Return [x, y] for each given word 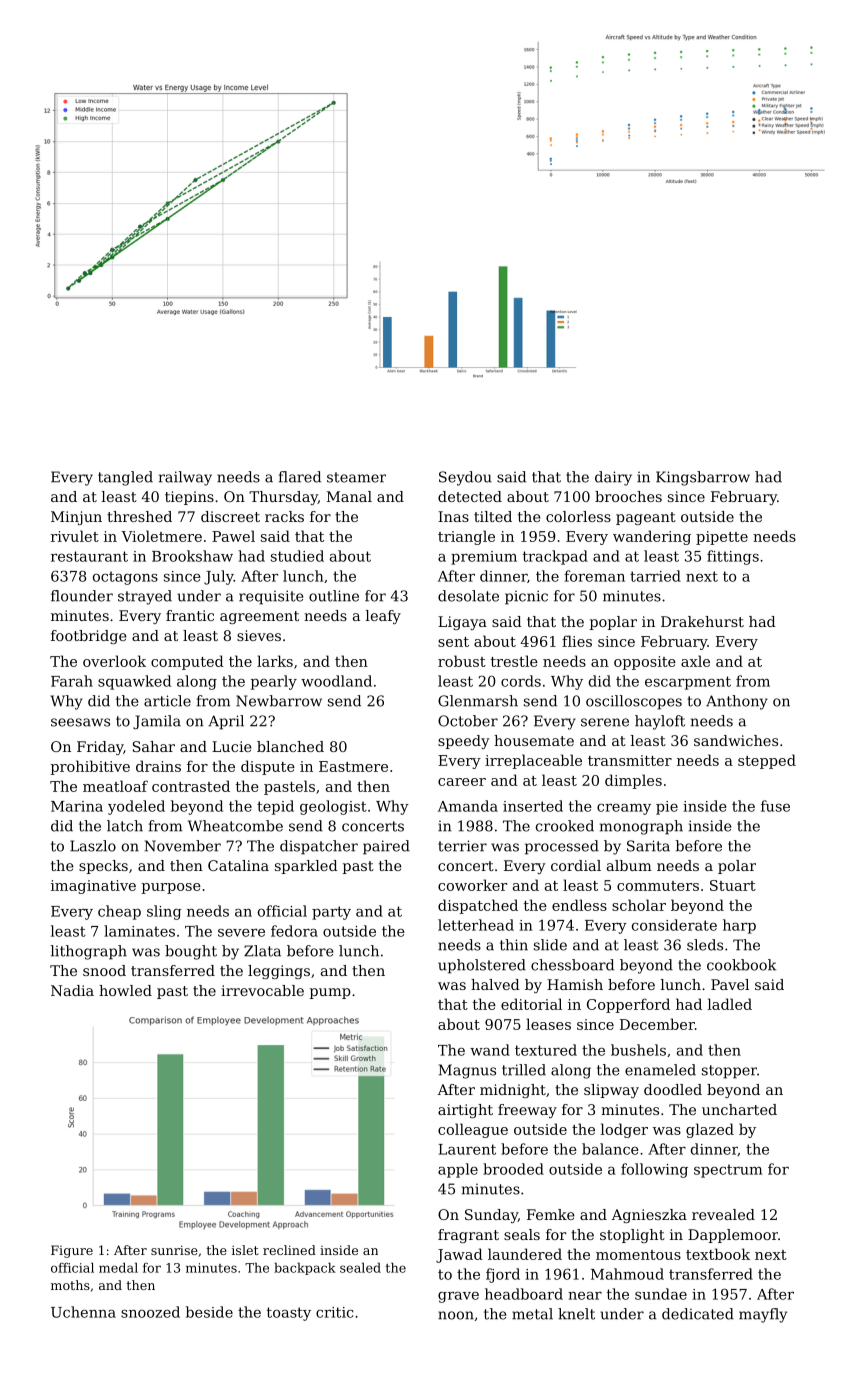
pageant [646, 518]
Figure [72, 1251]
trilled [524, 1070]
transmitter [630, 760]
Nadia [72, 990]
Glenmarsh [478, 701]
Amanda [468, 806]
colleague [473, 1130]
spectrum [728, 1171]
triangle [466, 537]
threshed [139, 516]
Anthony [737, 702]
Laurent [467, 1149]
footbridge [89, 637]
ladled [730, 1004]
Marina [77, 806]
